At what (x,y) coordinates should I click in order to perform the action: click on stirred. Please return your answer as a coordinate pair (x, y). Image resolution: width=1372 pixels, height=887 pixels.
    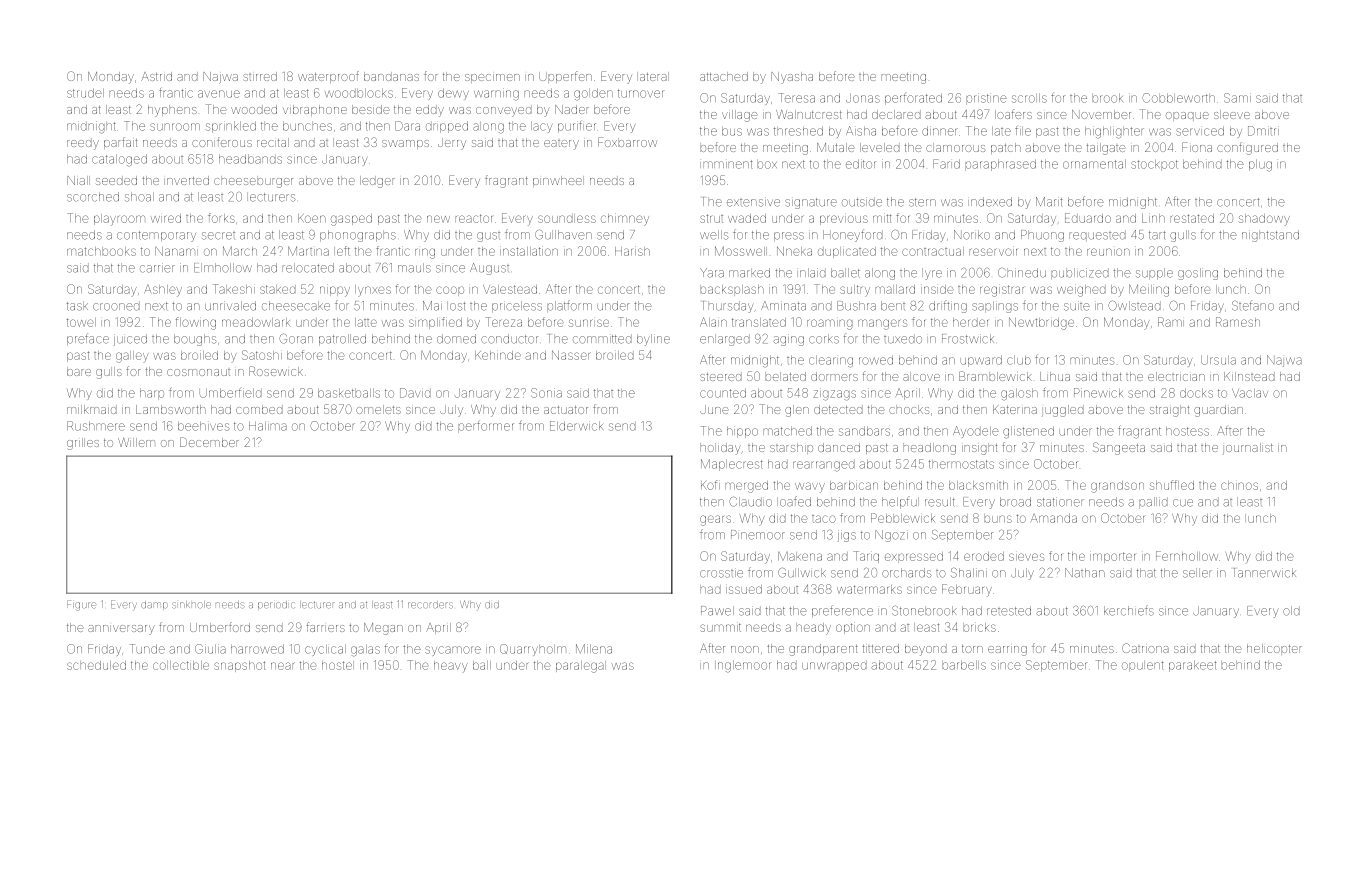
    Looking at the image, I should click on (260, 76).
